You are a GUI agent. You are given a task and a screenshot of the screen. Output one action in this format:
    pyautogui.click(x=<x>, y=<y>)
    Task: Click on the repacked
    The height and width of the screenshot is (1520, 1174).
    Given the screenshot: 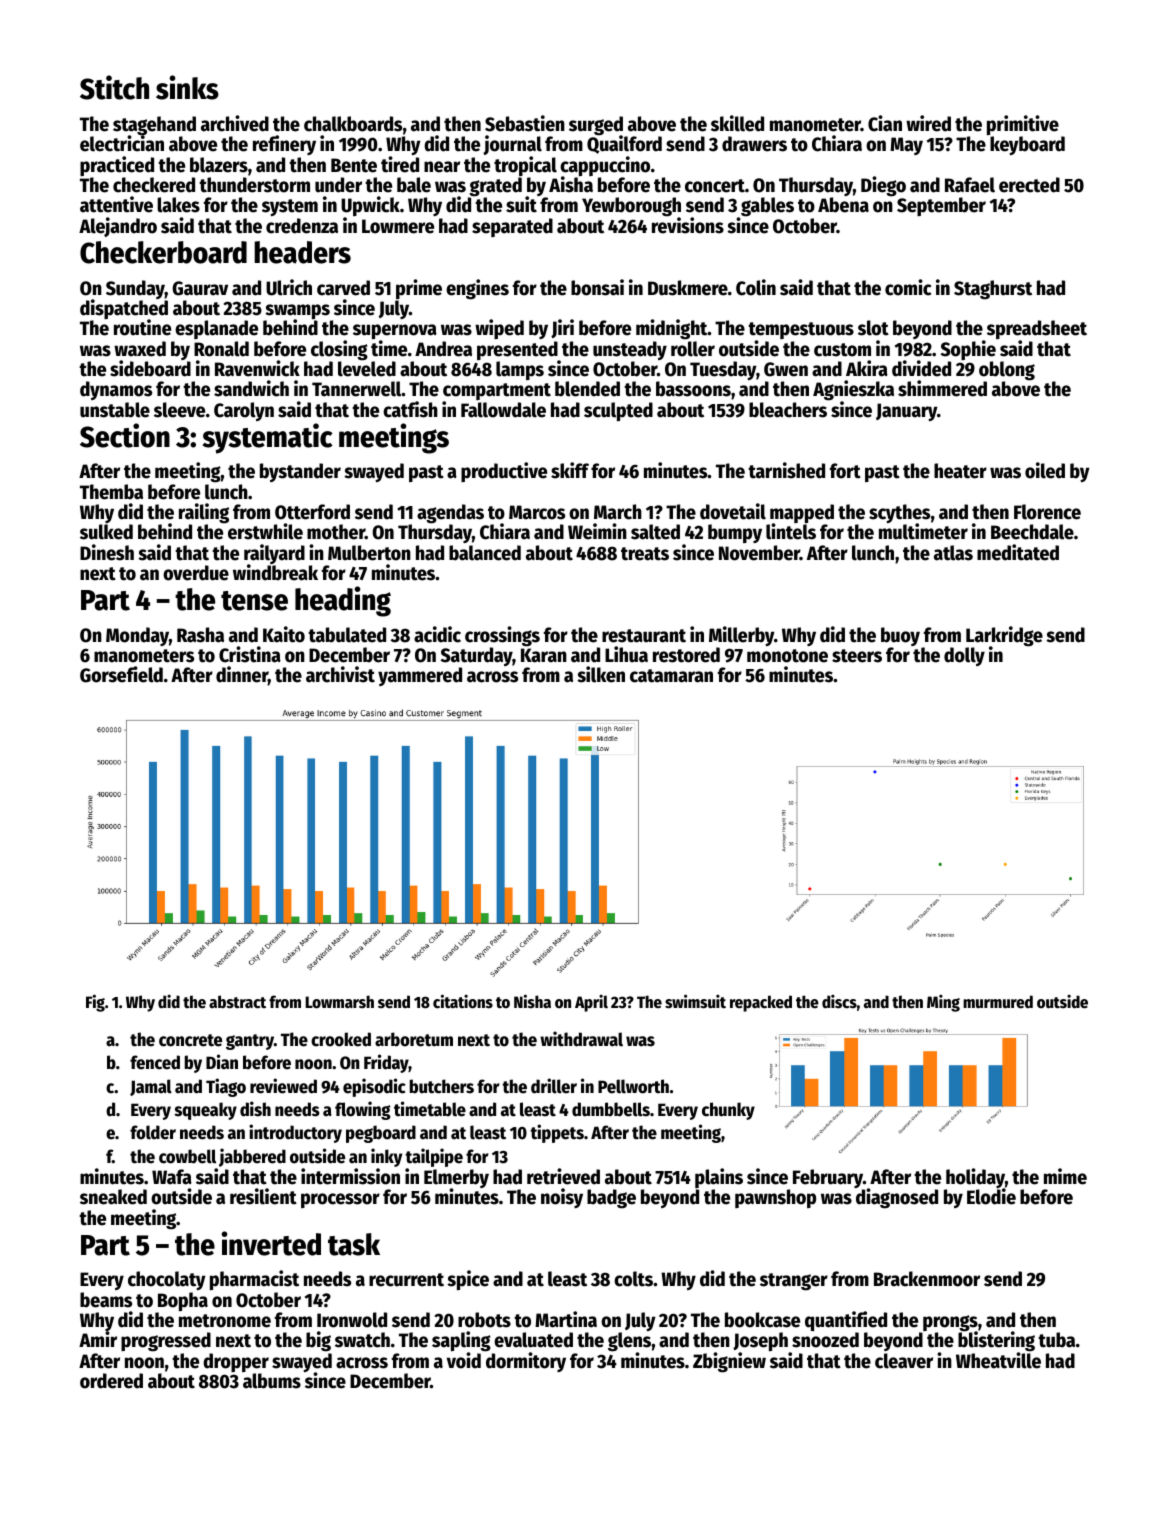 What is the action you would take?
    pyautogui.click(x=761, y=1003)
